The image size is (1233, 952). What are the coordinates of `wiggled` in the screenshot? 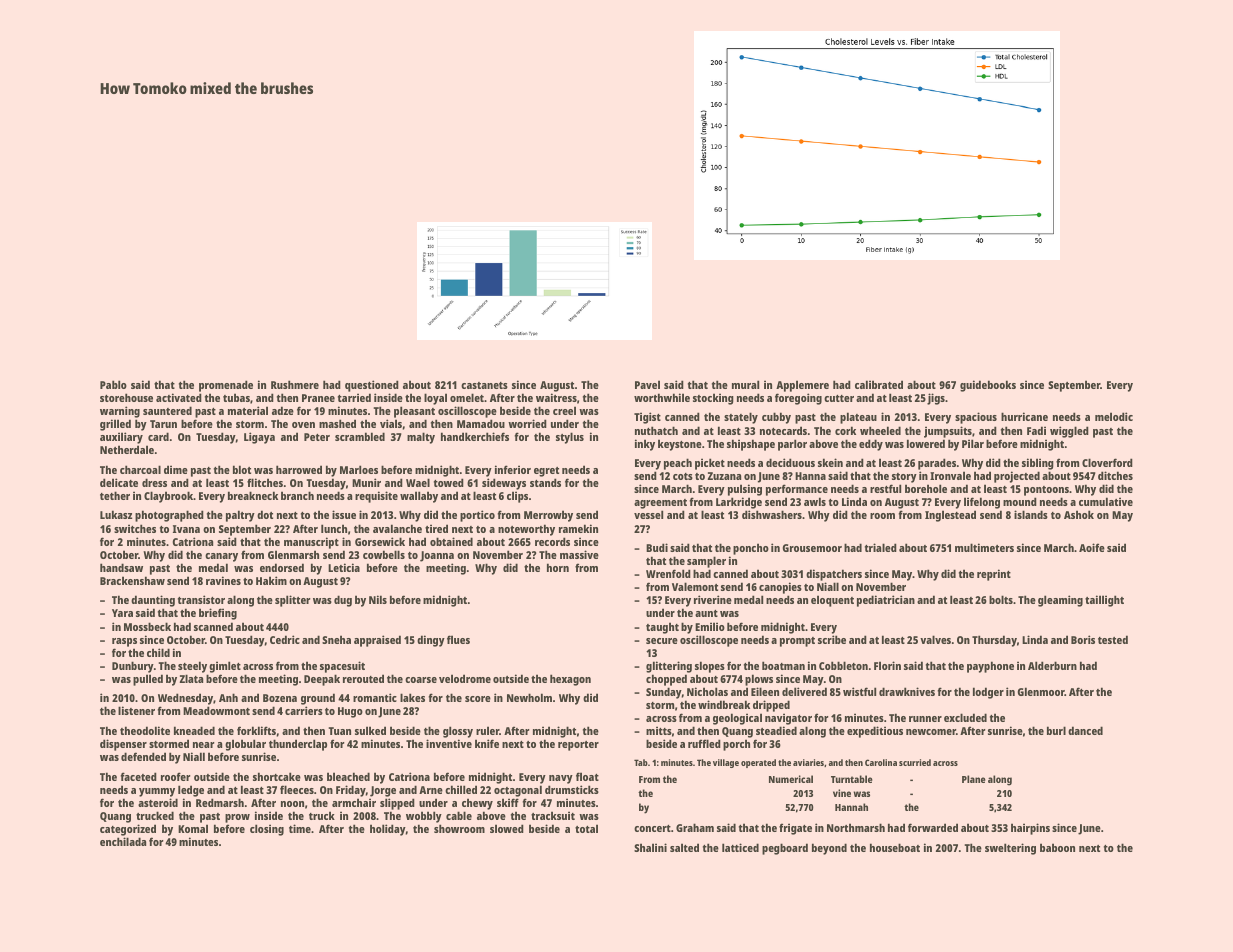 It's located at (1069, 432).
